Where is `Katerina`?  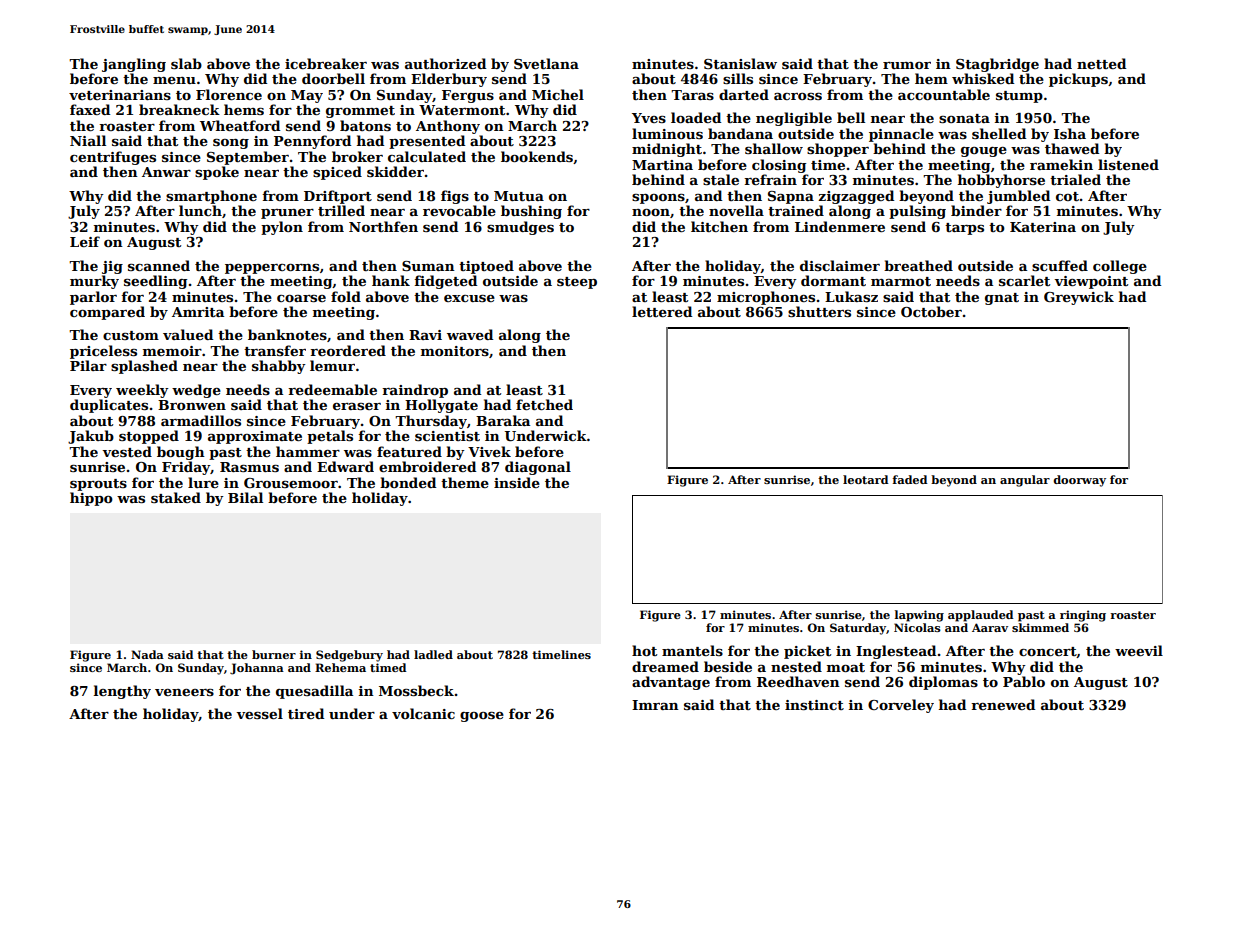
Katerina is located at coordinates (1043, 227).
